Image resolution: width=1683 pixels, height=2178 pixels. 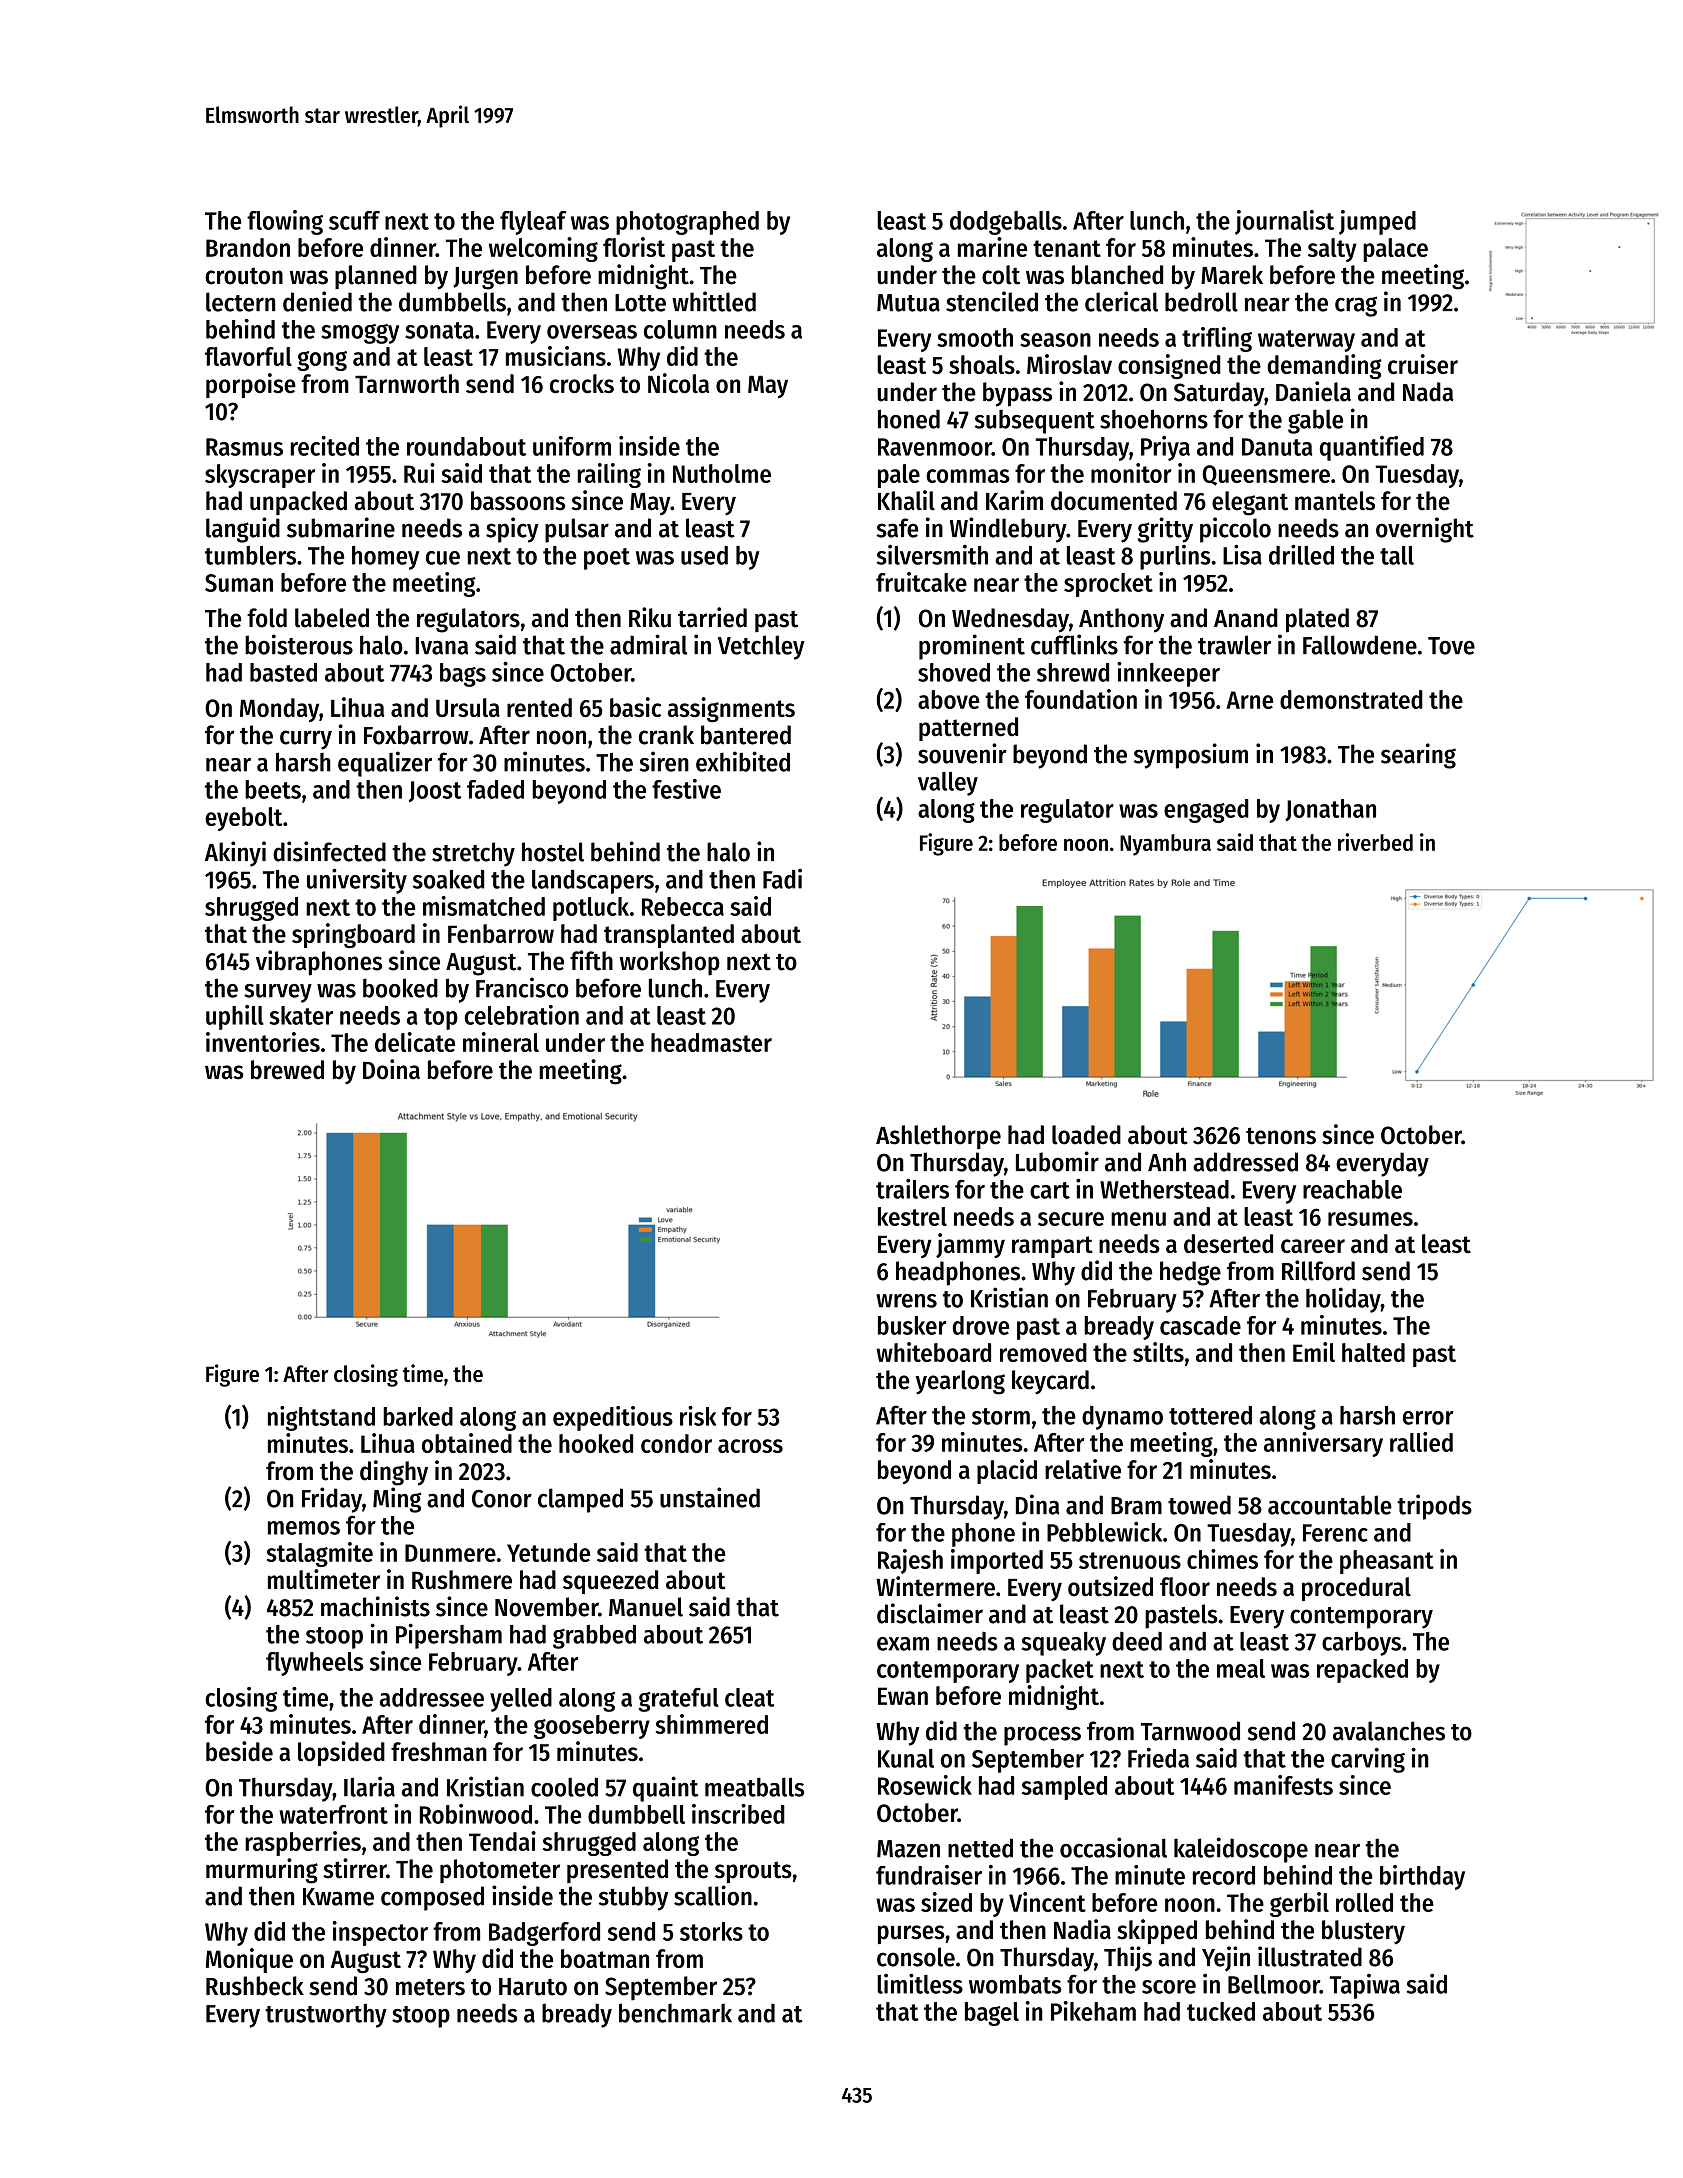 I want to click on riverbed, so click(x=1375, y=842).
